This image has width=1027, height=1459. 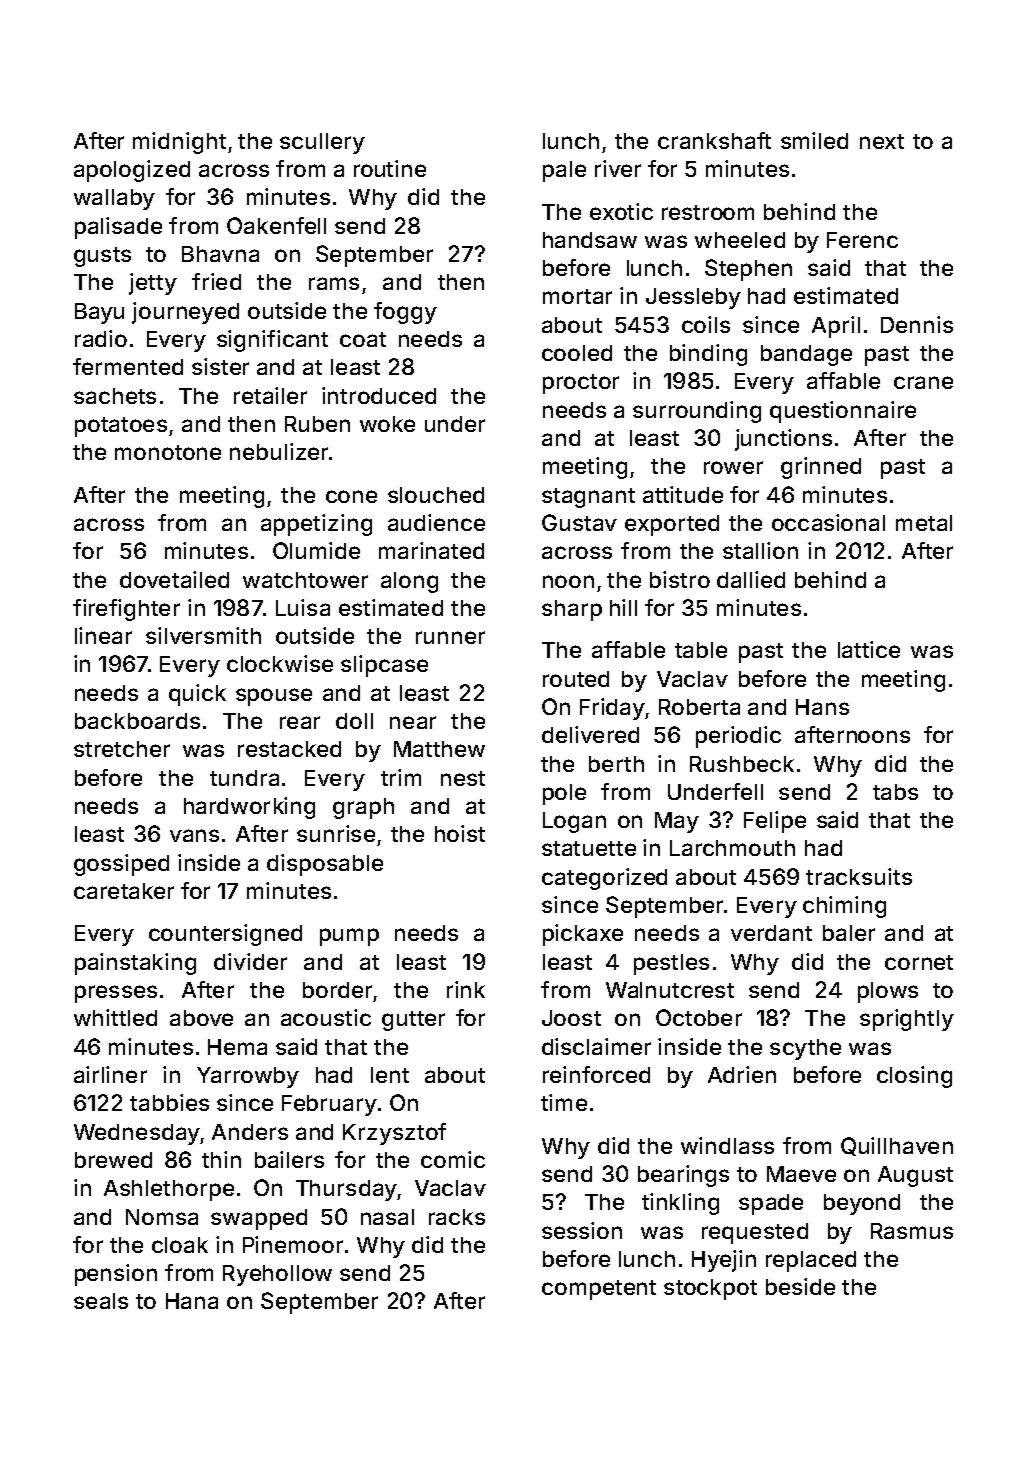 What do you see at coordinates (590, 734) in the image?
I see `delivered` at bounding box center [590, 734].
